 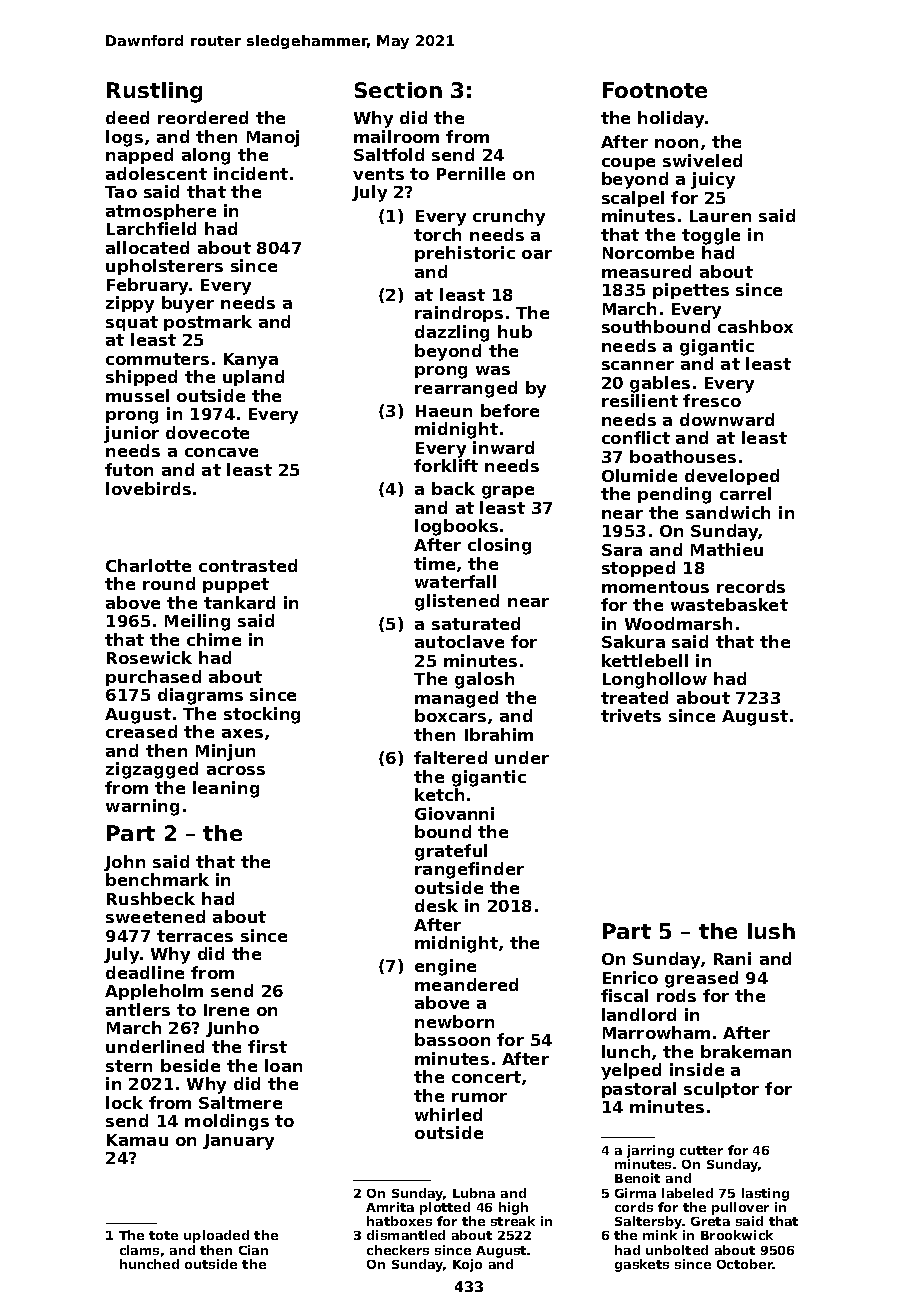 What do you see at coordinates (148, 565) in the screenshot?
I see `Charlotte` at bounding box center [148, 565].
